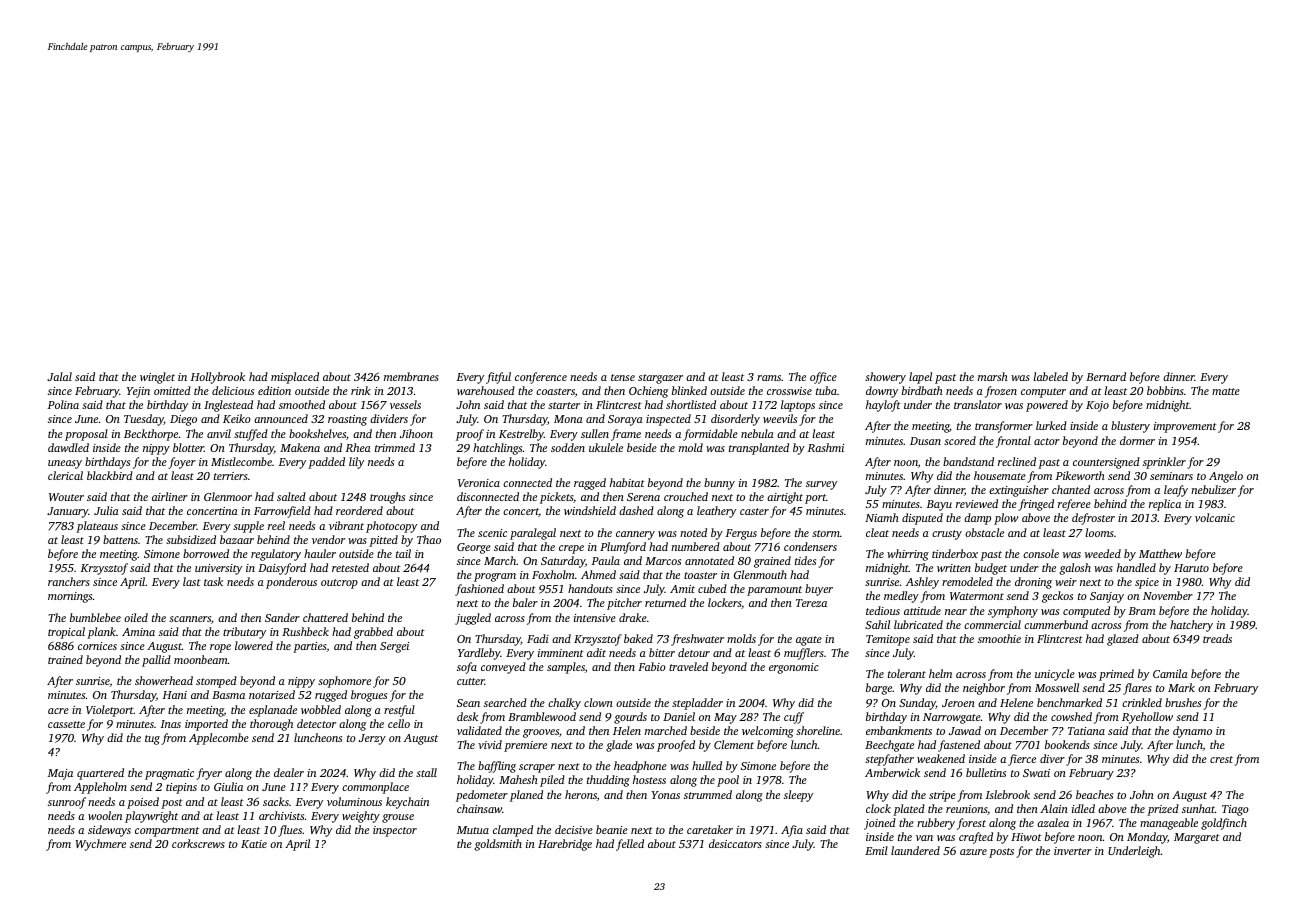 The height and width of the screenshot is (924, 1308). What do you see at coordinates (100, 845) in the screenshot?
I see `Wychmere` at bounding box center [100, 845].
